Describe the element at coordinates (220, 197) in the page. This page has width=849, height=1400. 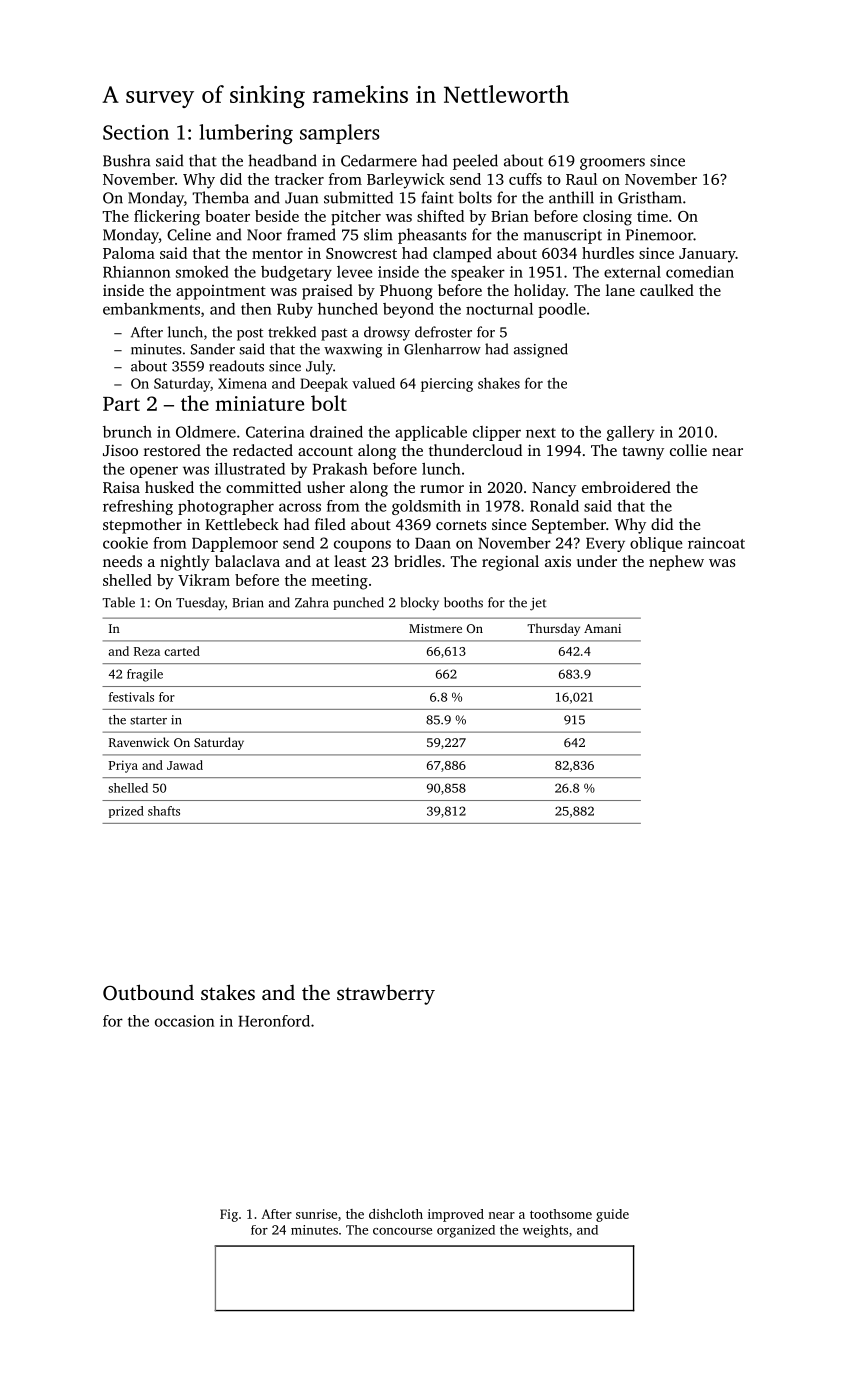
I see `Themba` at that location.
